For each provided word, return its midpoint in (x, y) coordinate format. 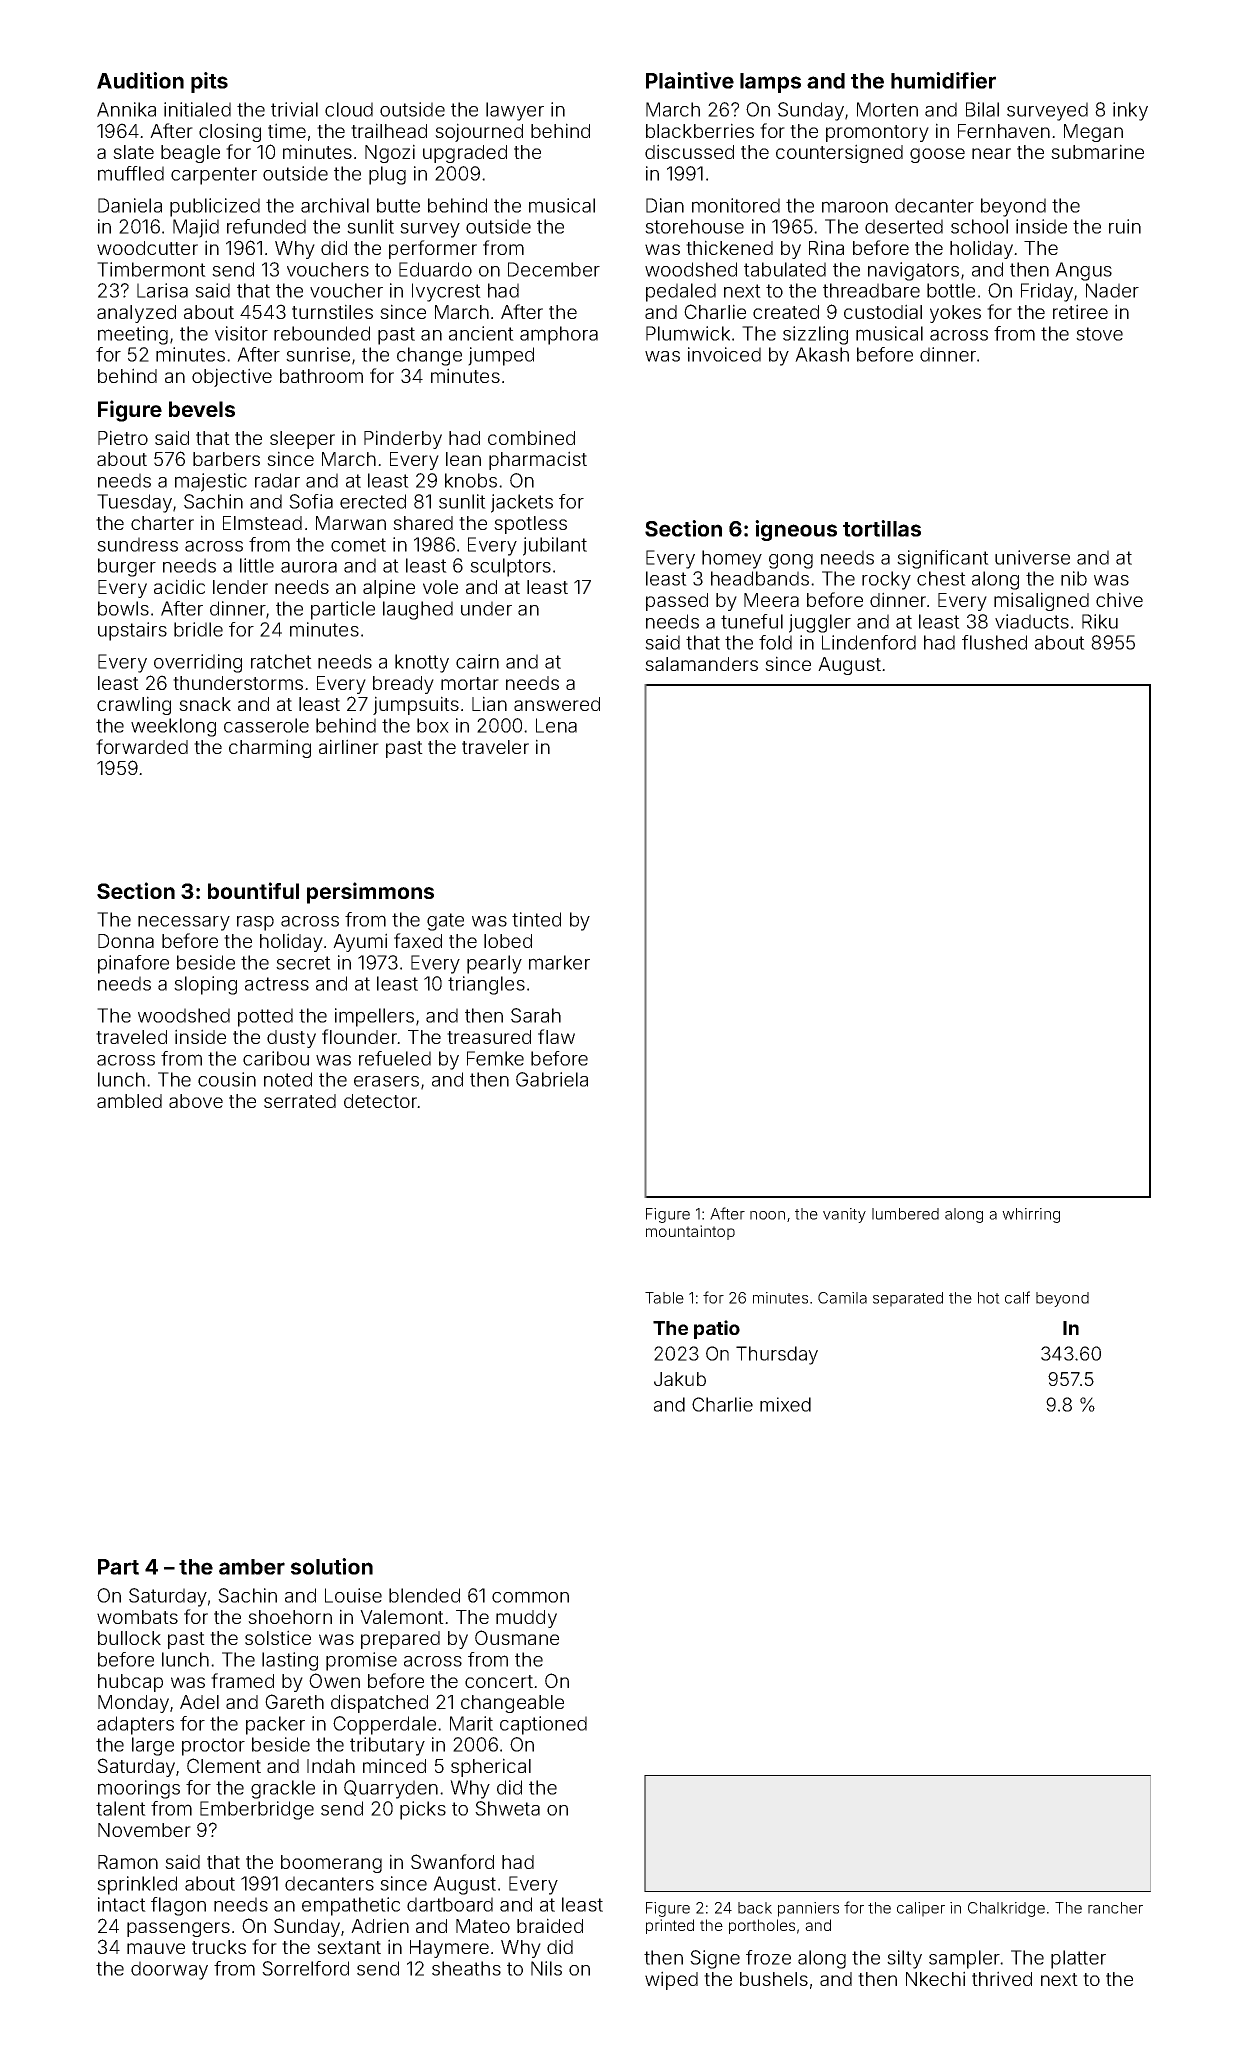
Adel (199, 1702)
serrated (300, 1101)
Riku (1100, 621)
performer (433, 249)
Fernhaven (1004, 131)
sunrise (318, 354)
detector (381, 1101)
